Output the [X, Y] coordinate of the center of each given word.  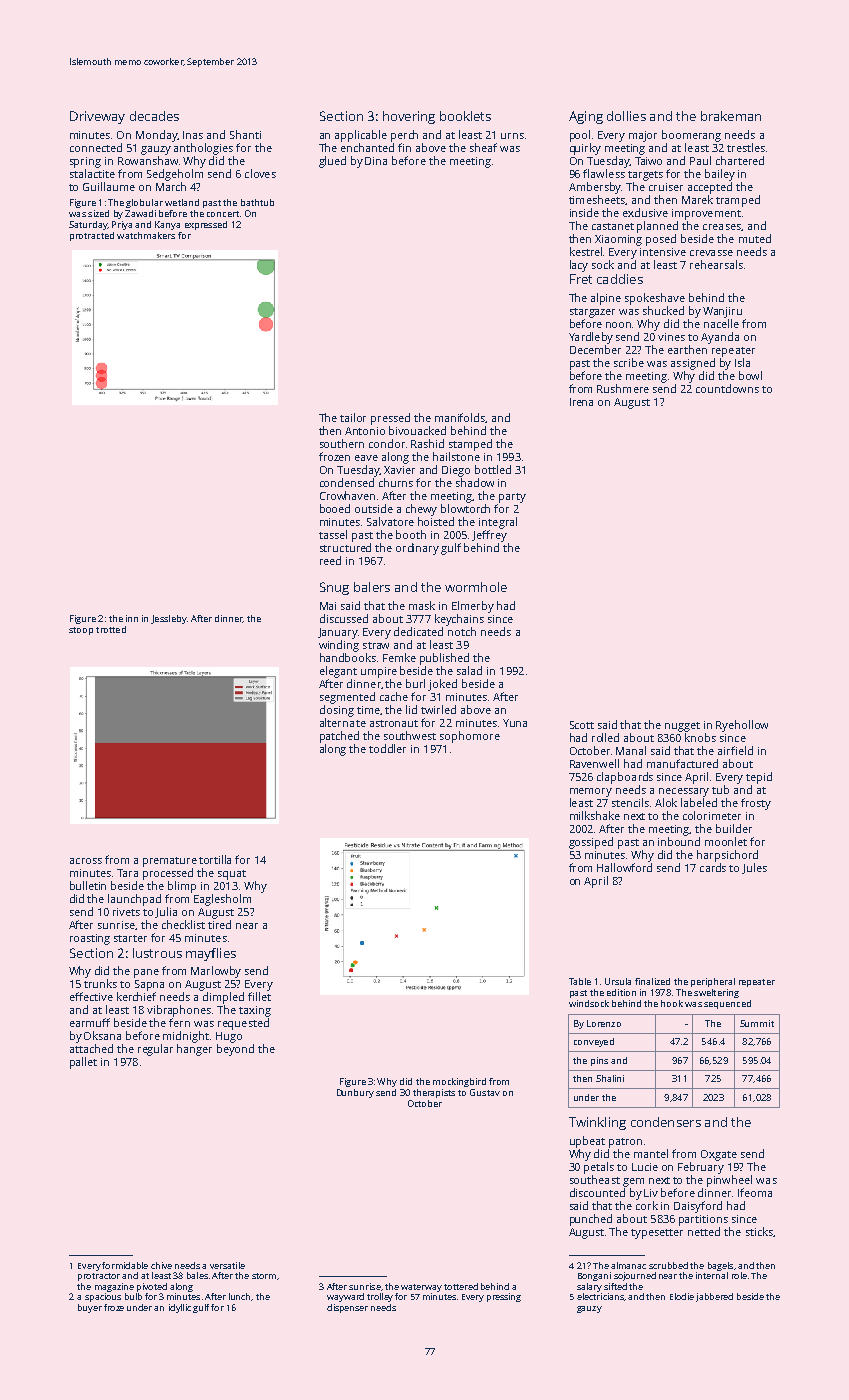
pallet [83, 1063]
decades [154, 116]
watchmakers [146, 235]
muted [755, 238]
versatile [227, 1265]
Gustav [485, 1092]
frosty [756, 804]
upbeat [587, 1142]
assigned [693, 364]
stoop [81, 631]
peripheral [713, 982]
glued [332, 162]
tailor [353, 417]
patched [339, 737]
